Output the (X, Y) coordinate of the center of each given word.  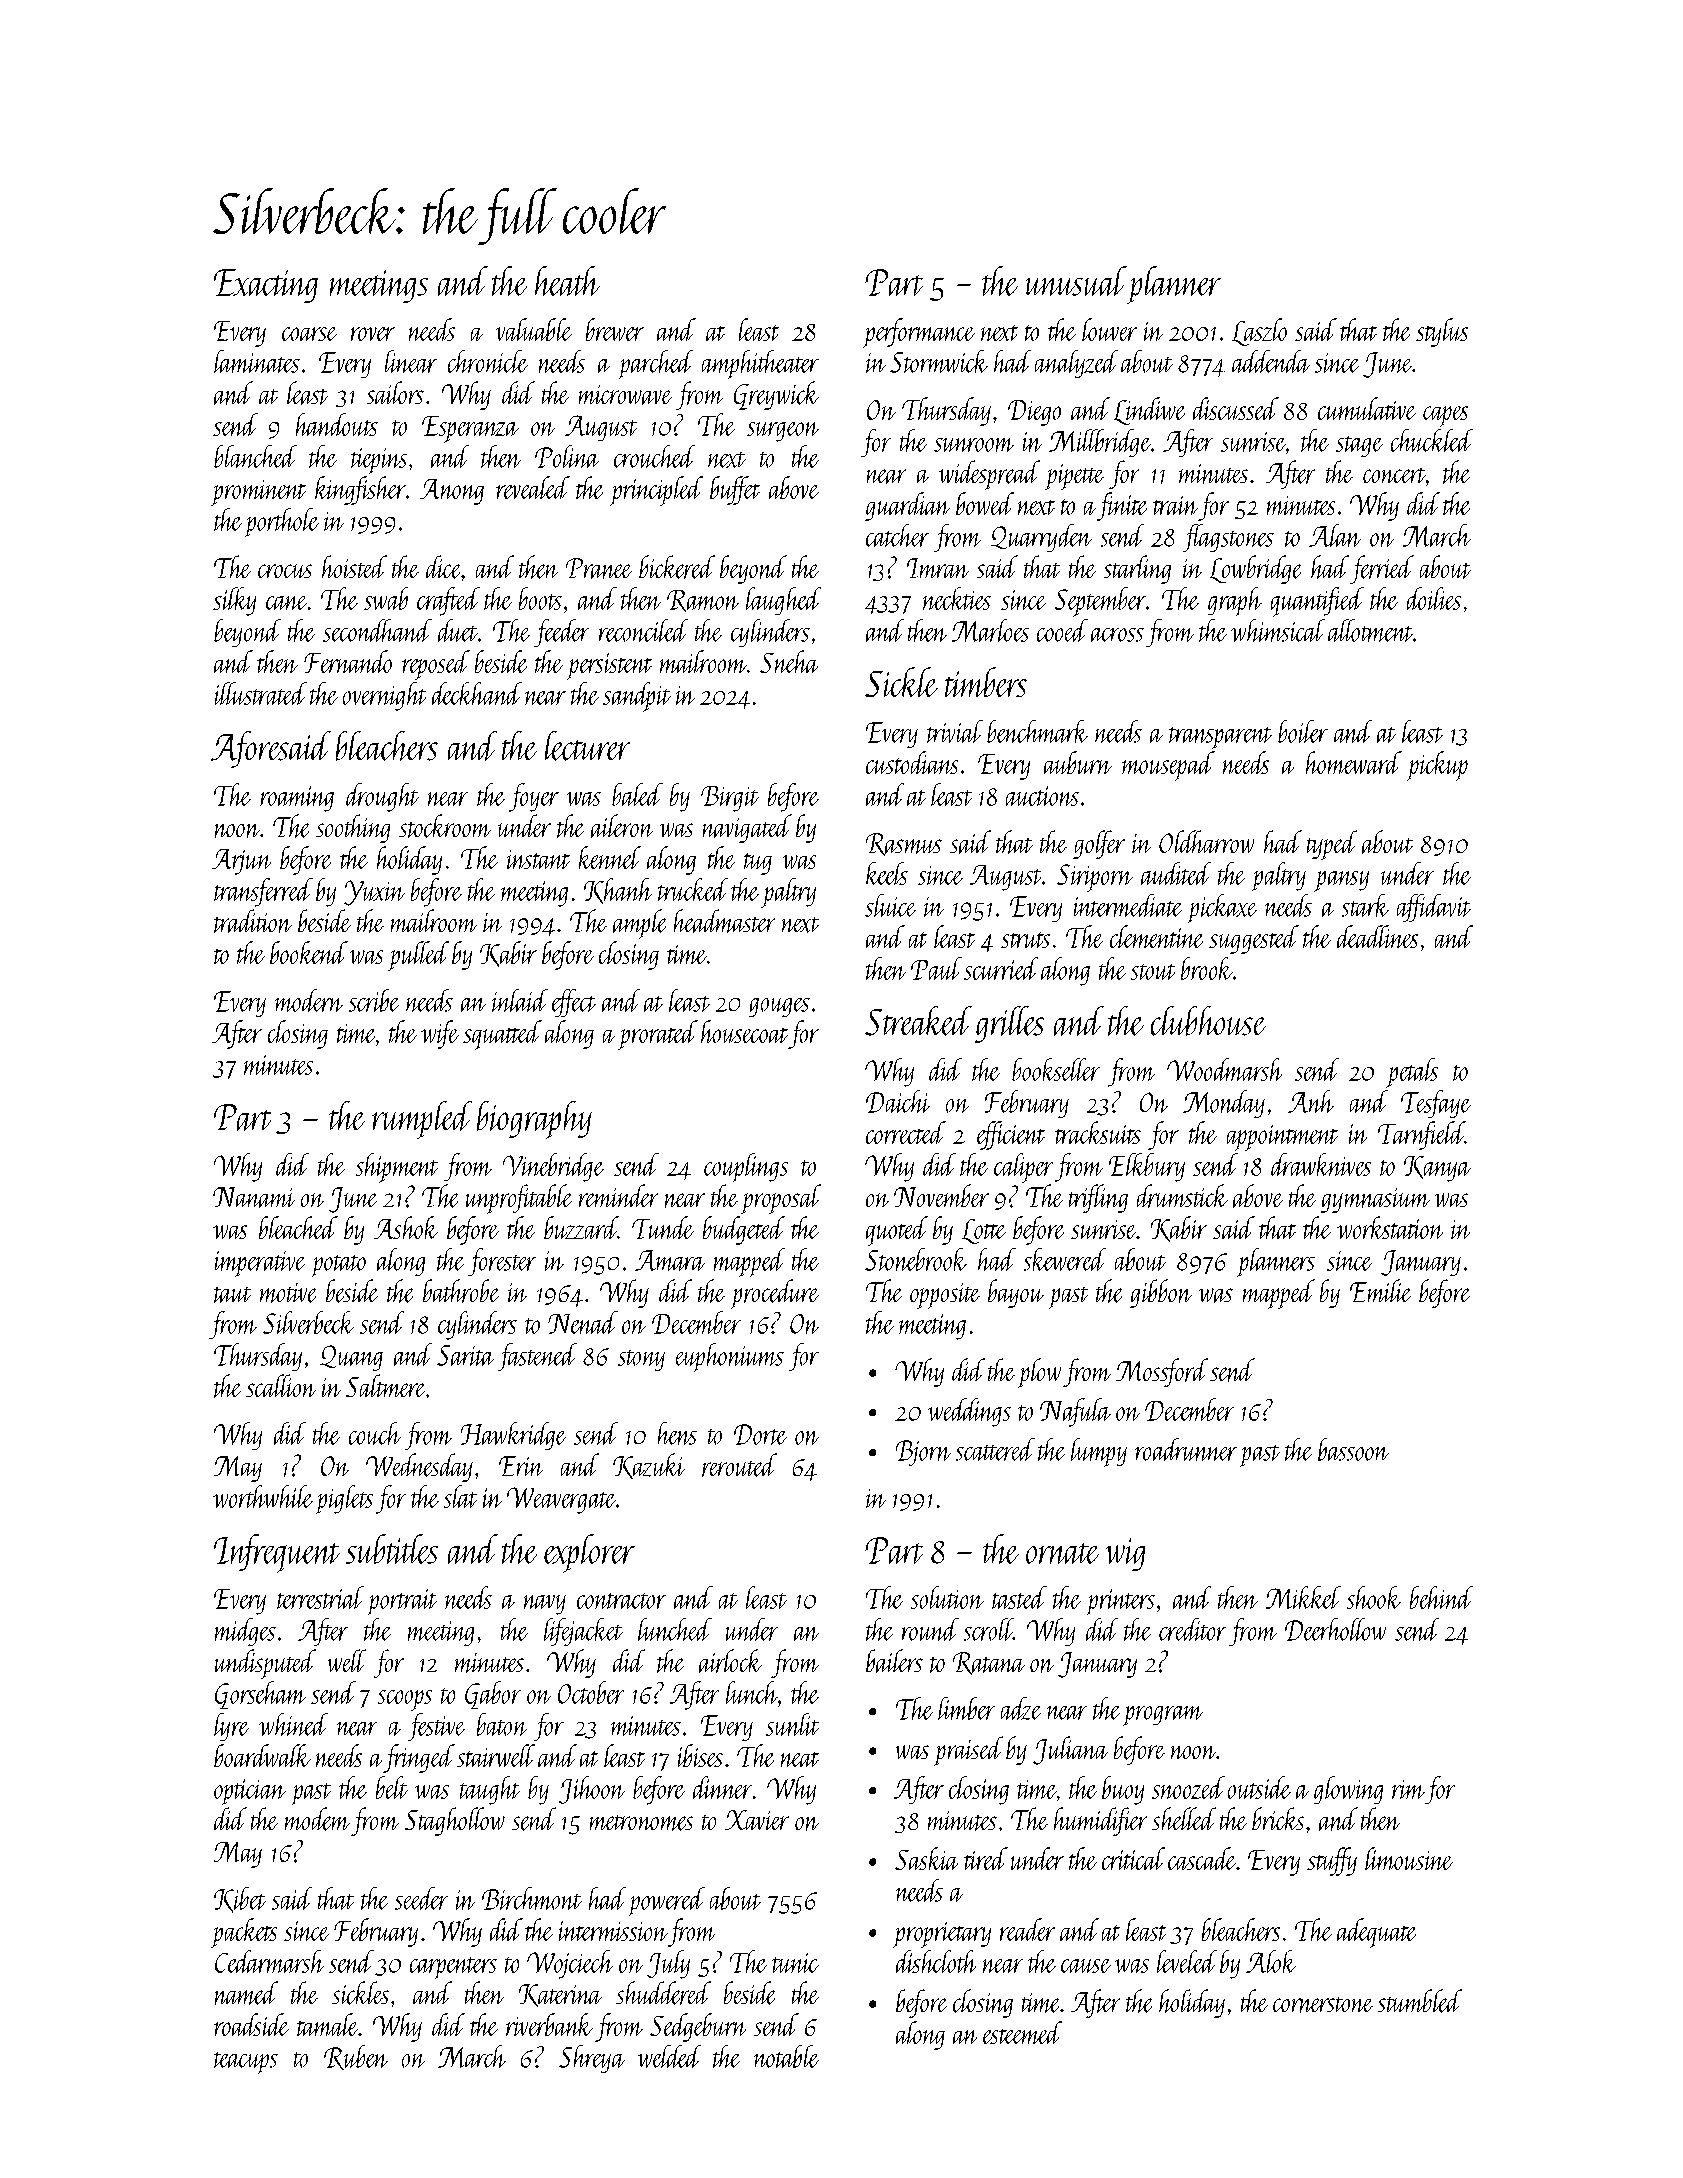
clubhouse (1208, 1021)
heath (567, 281)
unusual (1076, 281)
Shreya (592, 2059)
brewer (615, 329)
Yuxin (374, 893)
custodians (912, 762)
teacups (246, 2063)
